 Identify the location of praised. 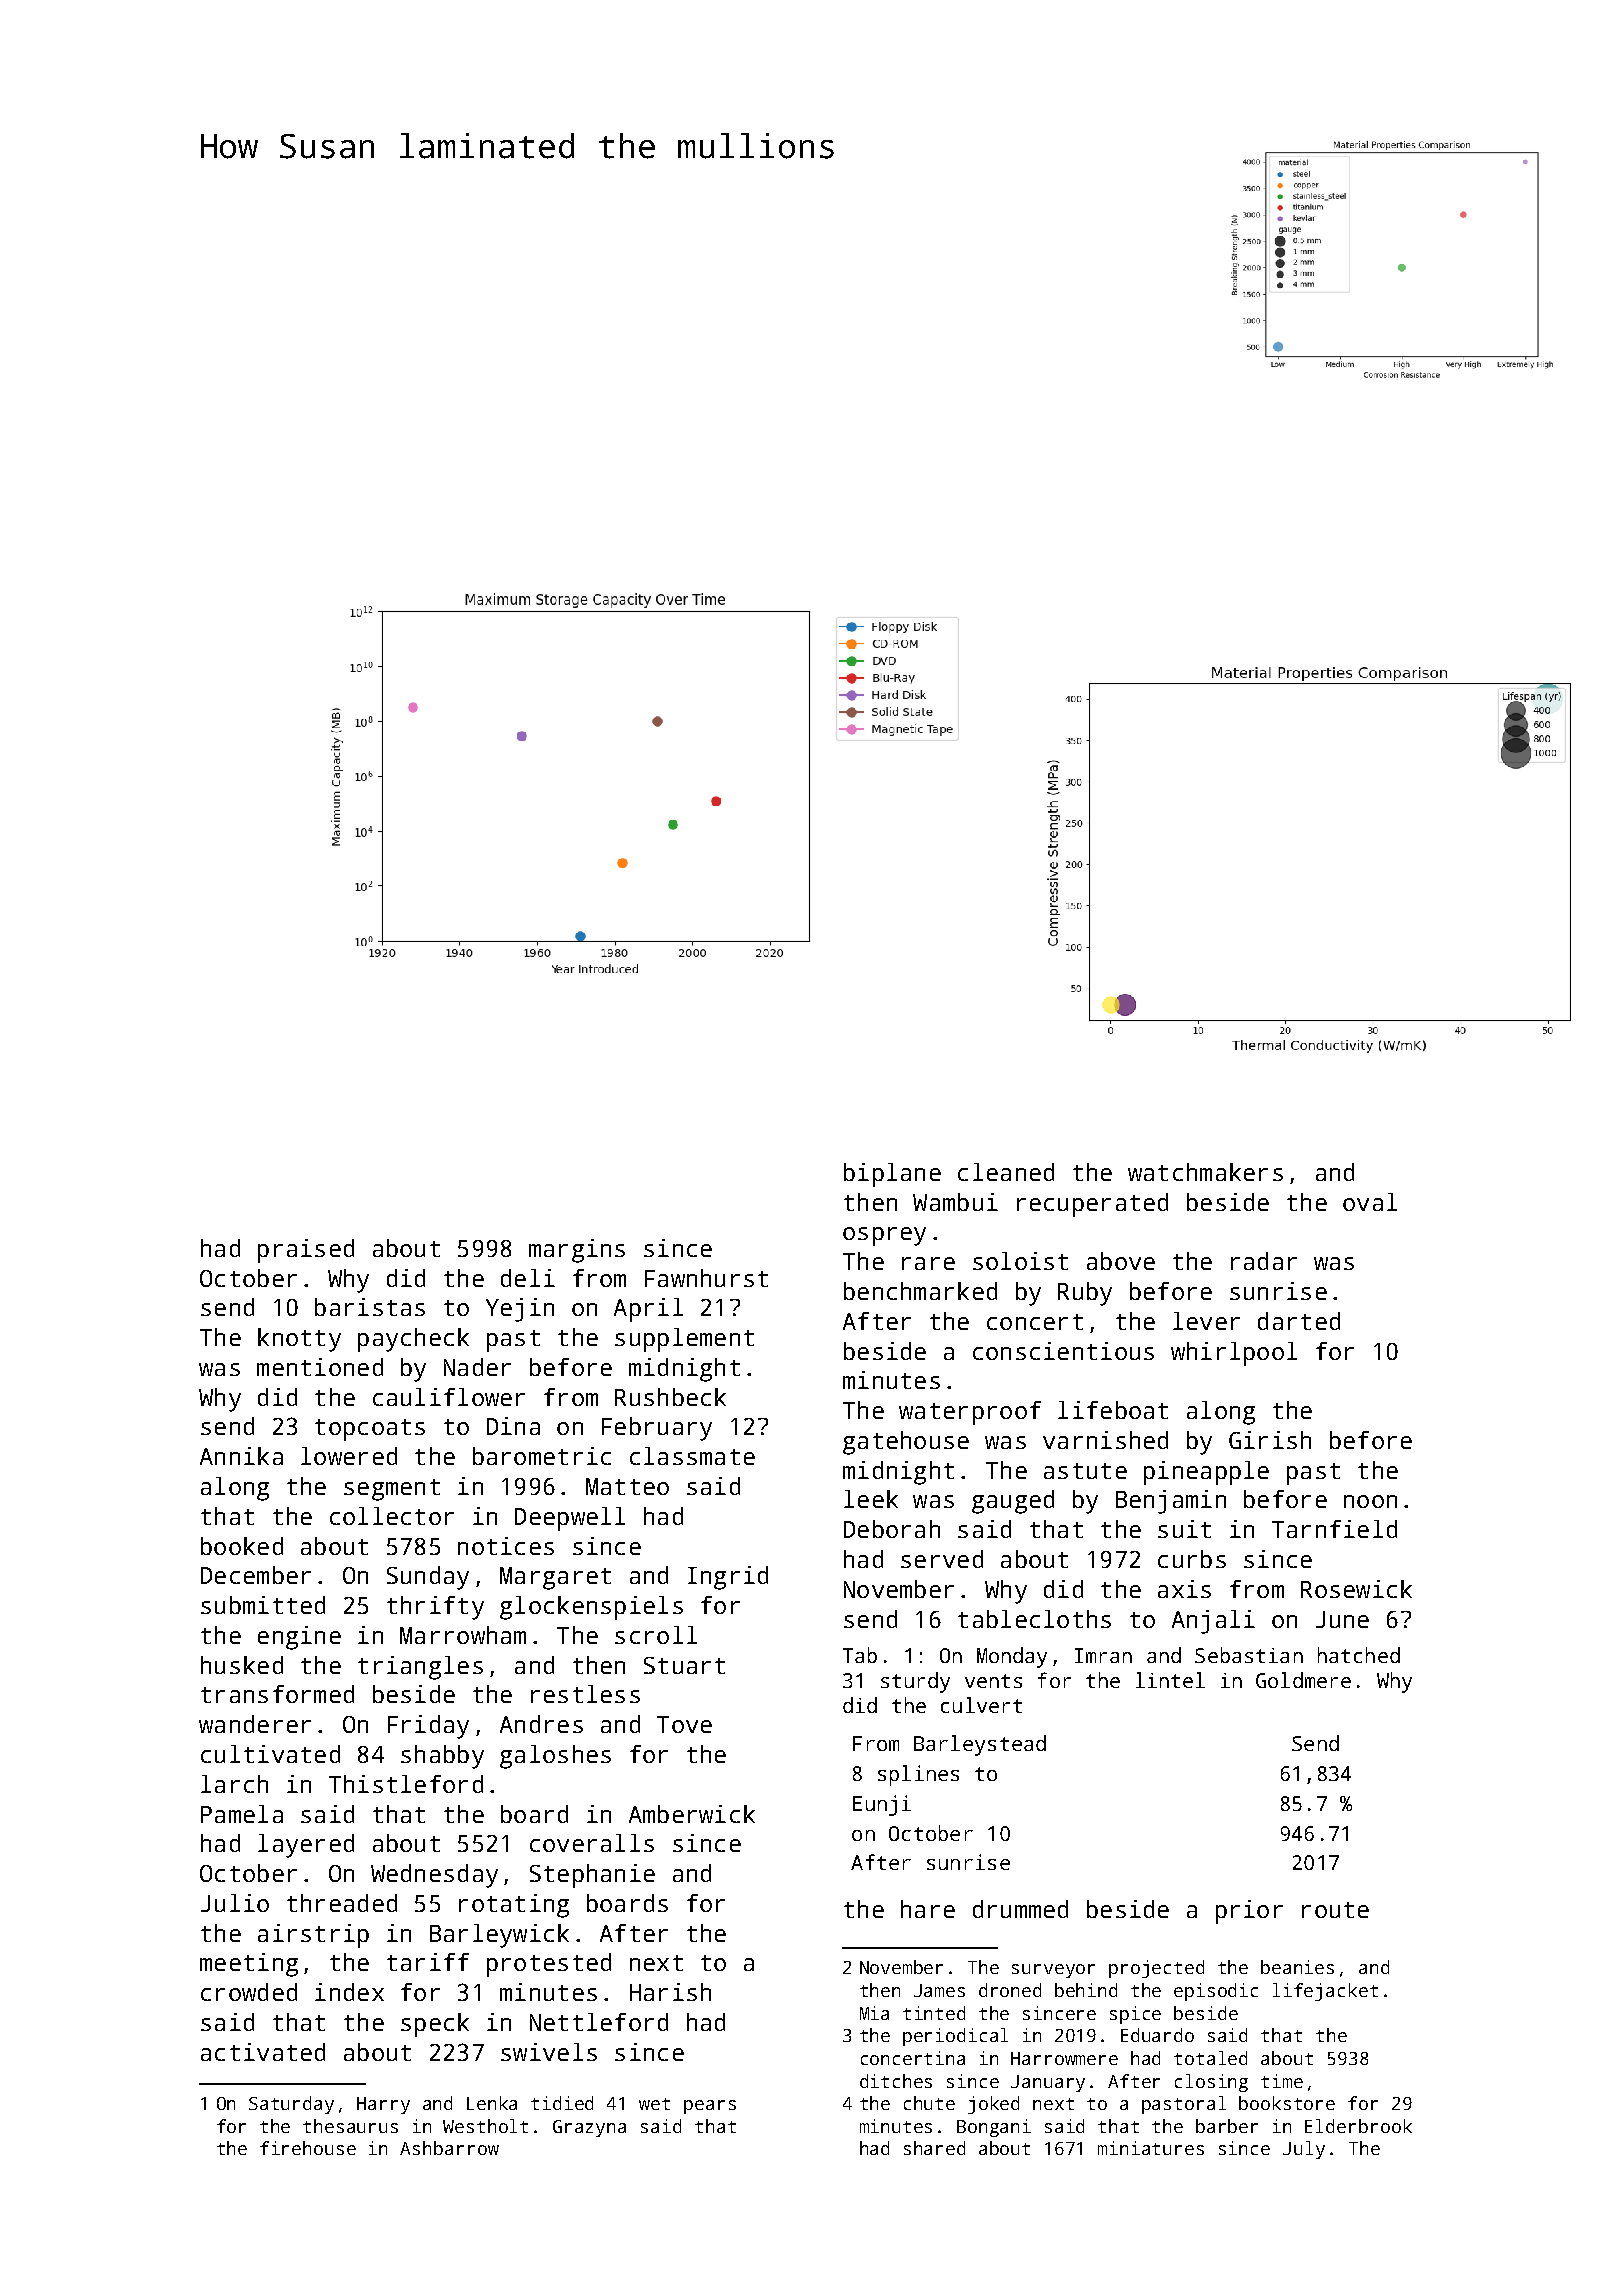
(306, 1251).
